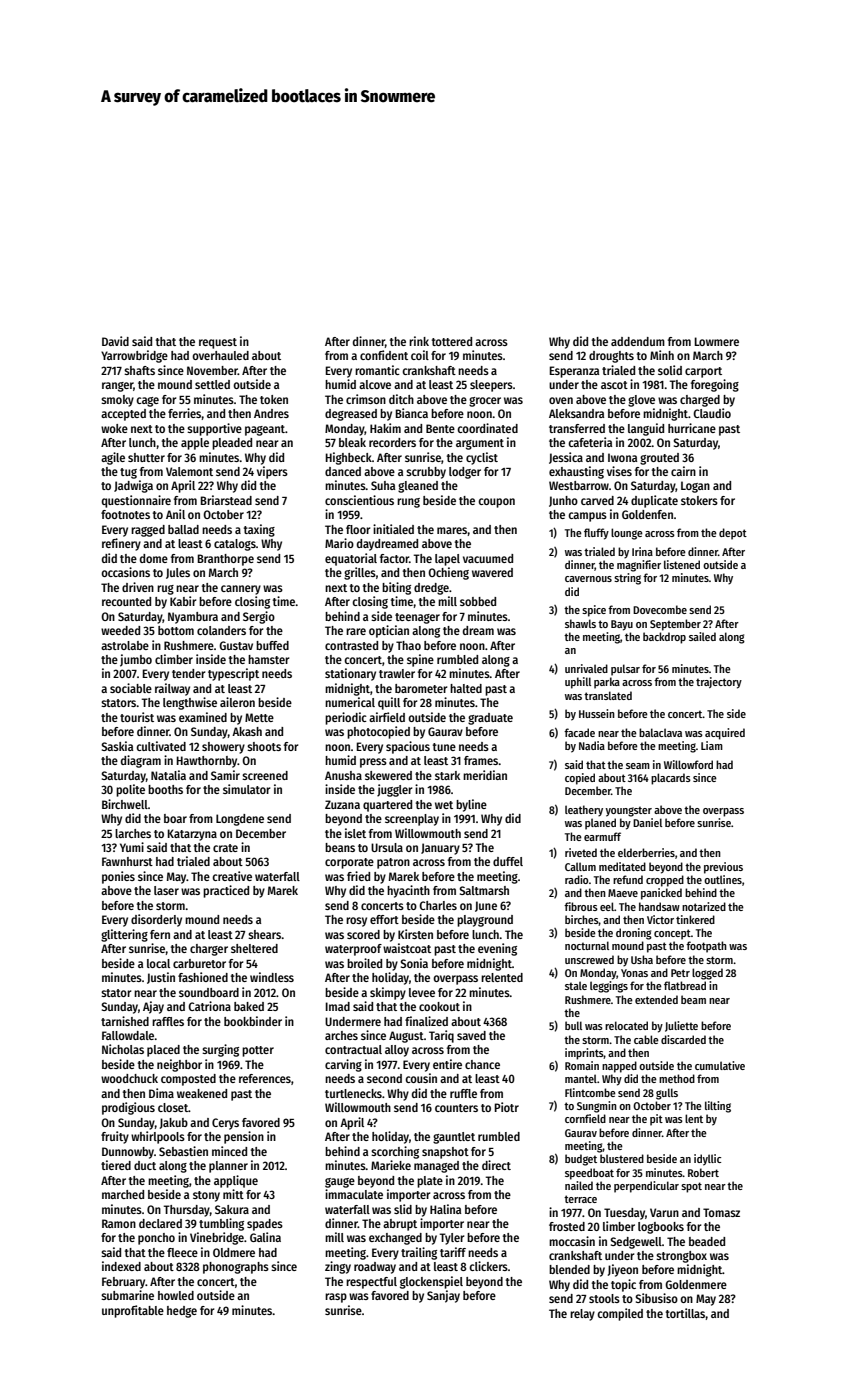  Describe the element at coordinates (125, 514) in the image. I see `footnotes` at that location.
